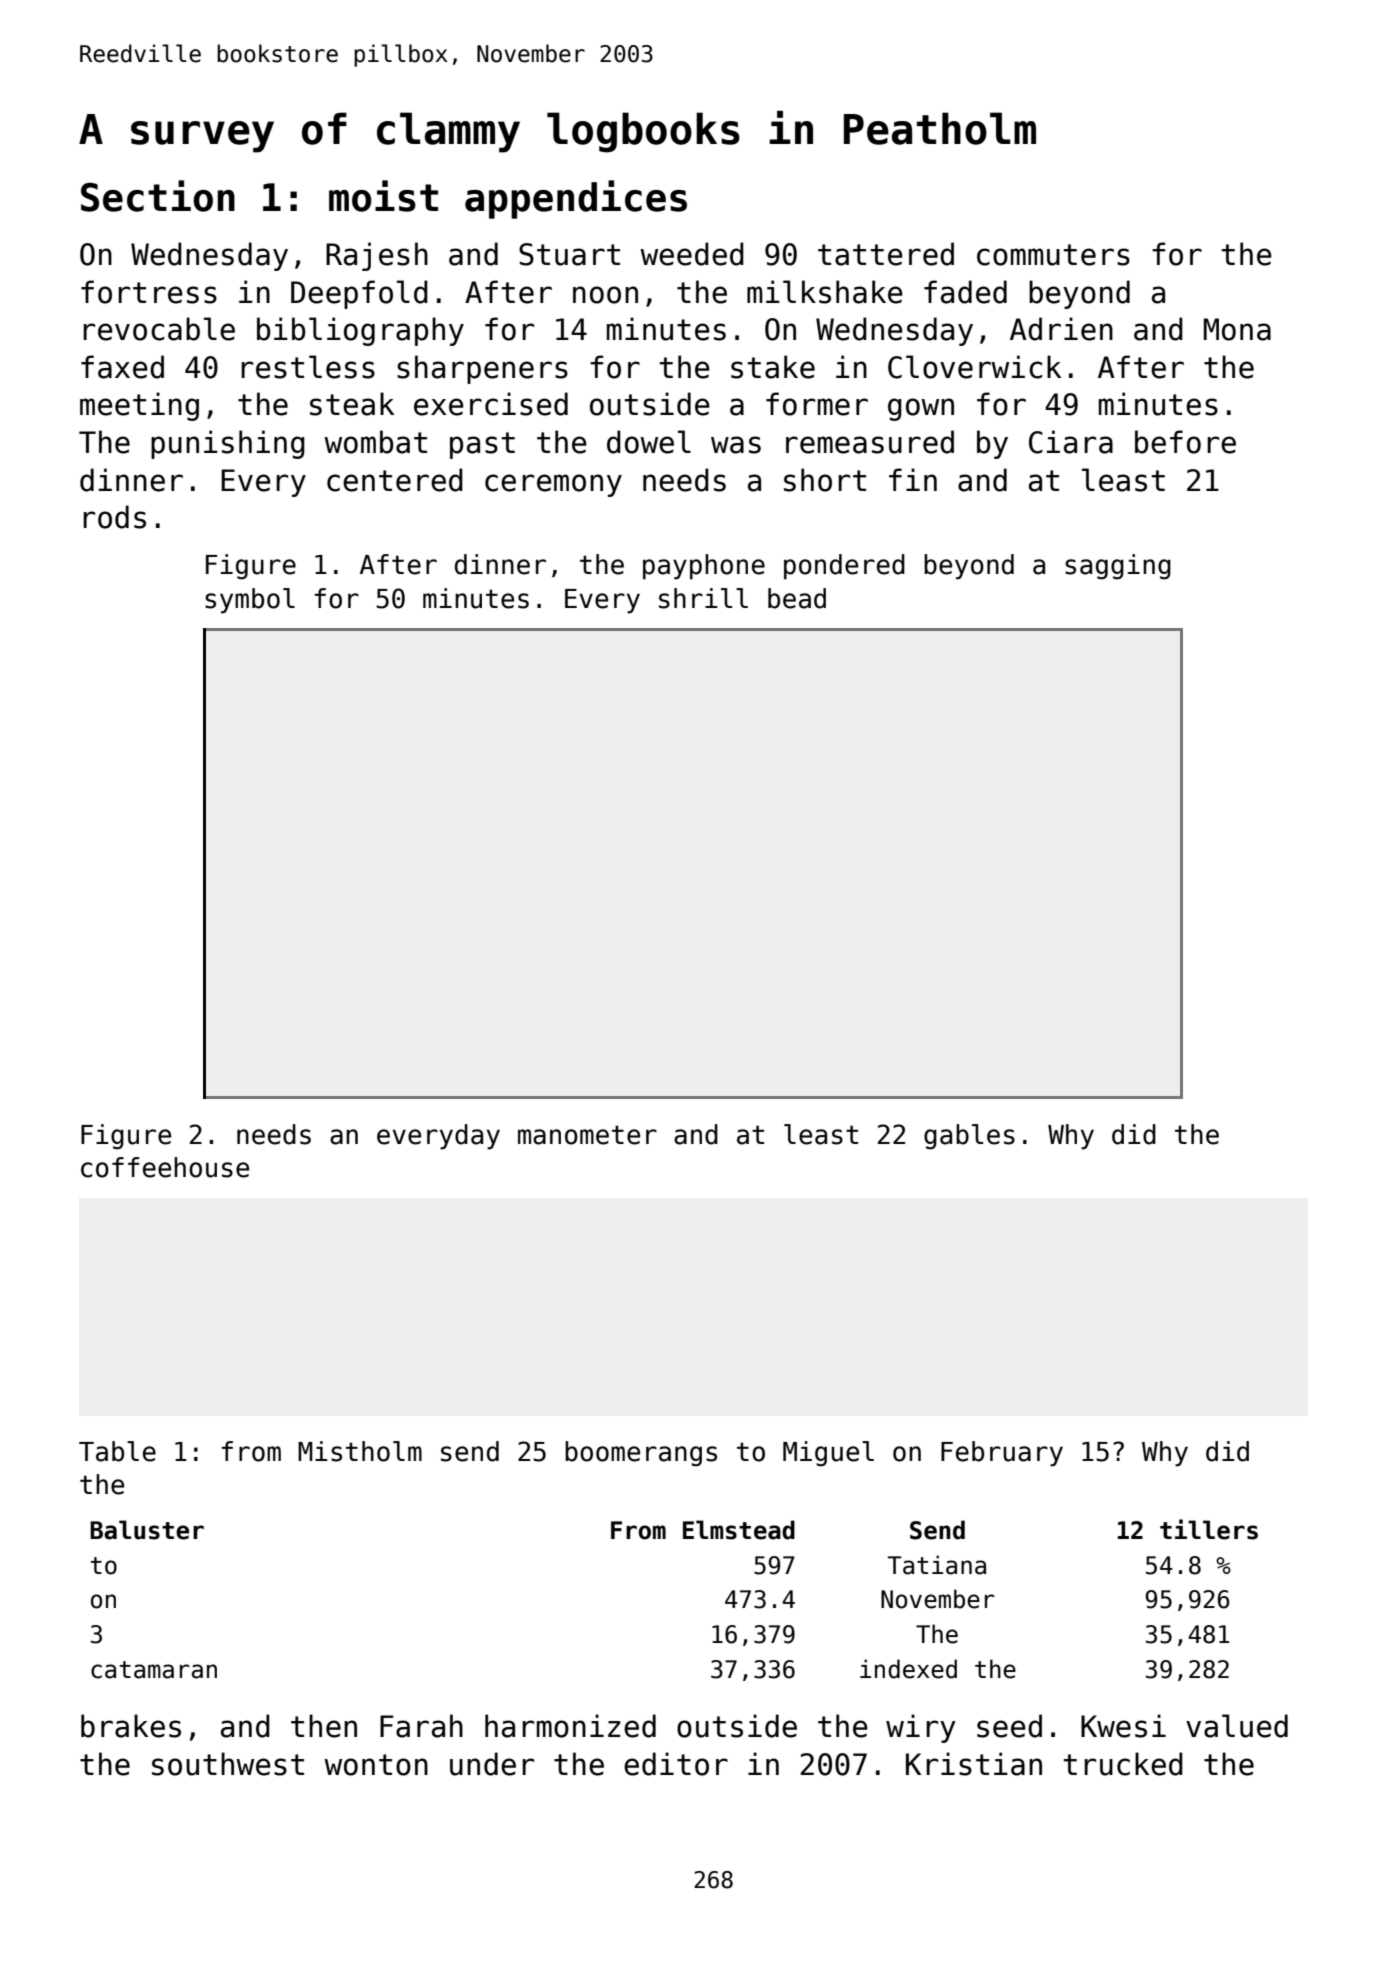 The width and height of the screenshot is (1386, 1969). Describe the element at coordinates (492, 1764) in the screenshot. I see `under` at that location.
